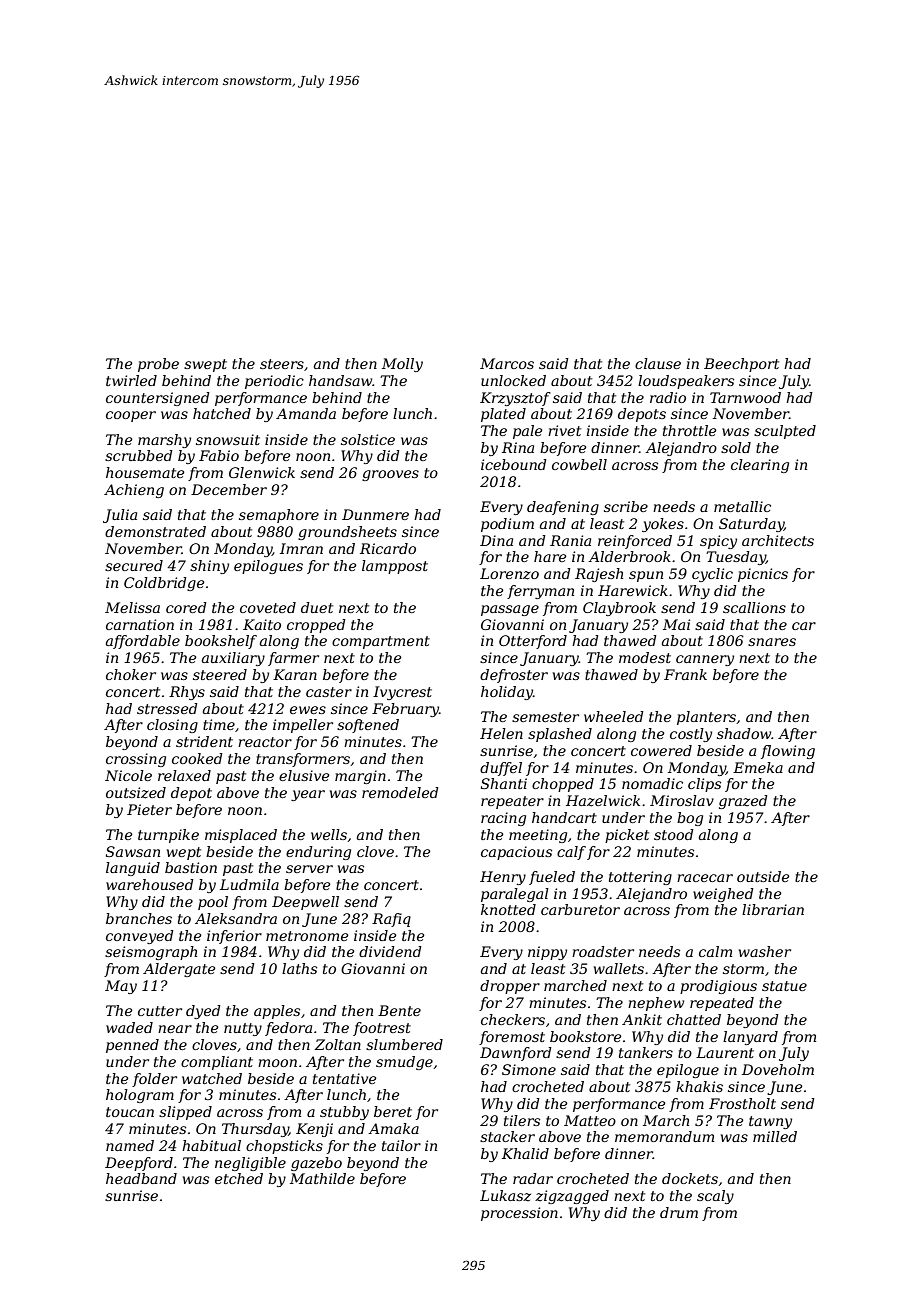  I want to click on Dina, so click(496, 540).
